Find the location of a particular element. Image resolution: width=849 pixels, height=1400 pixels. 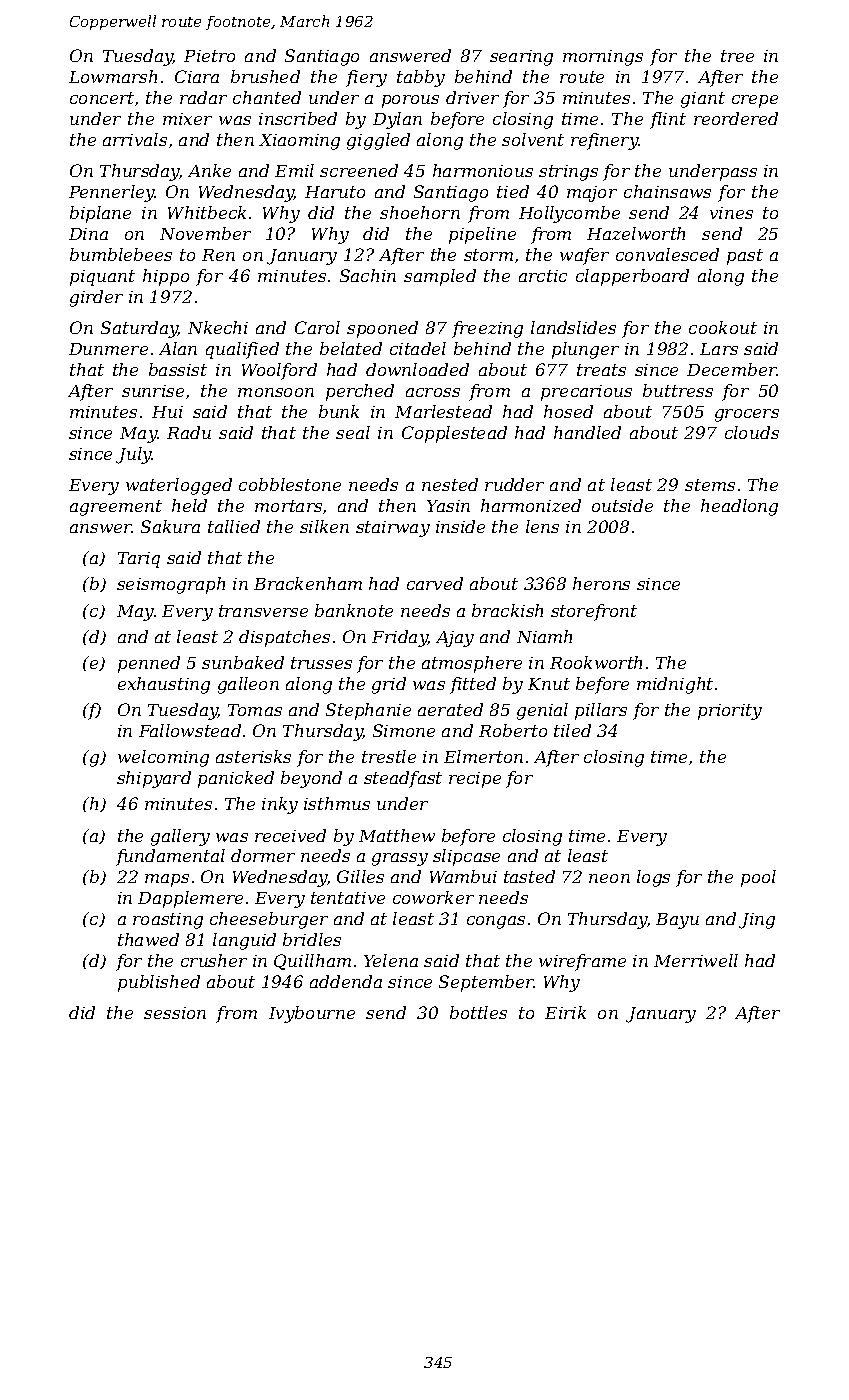

freezing is located at coordinates (487, 329).
